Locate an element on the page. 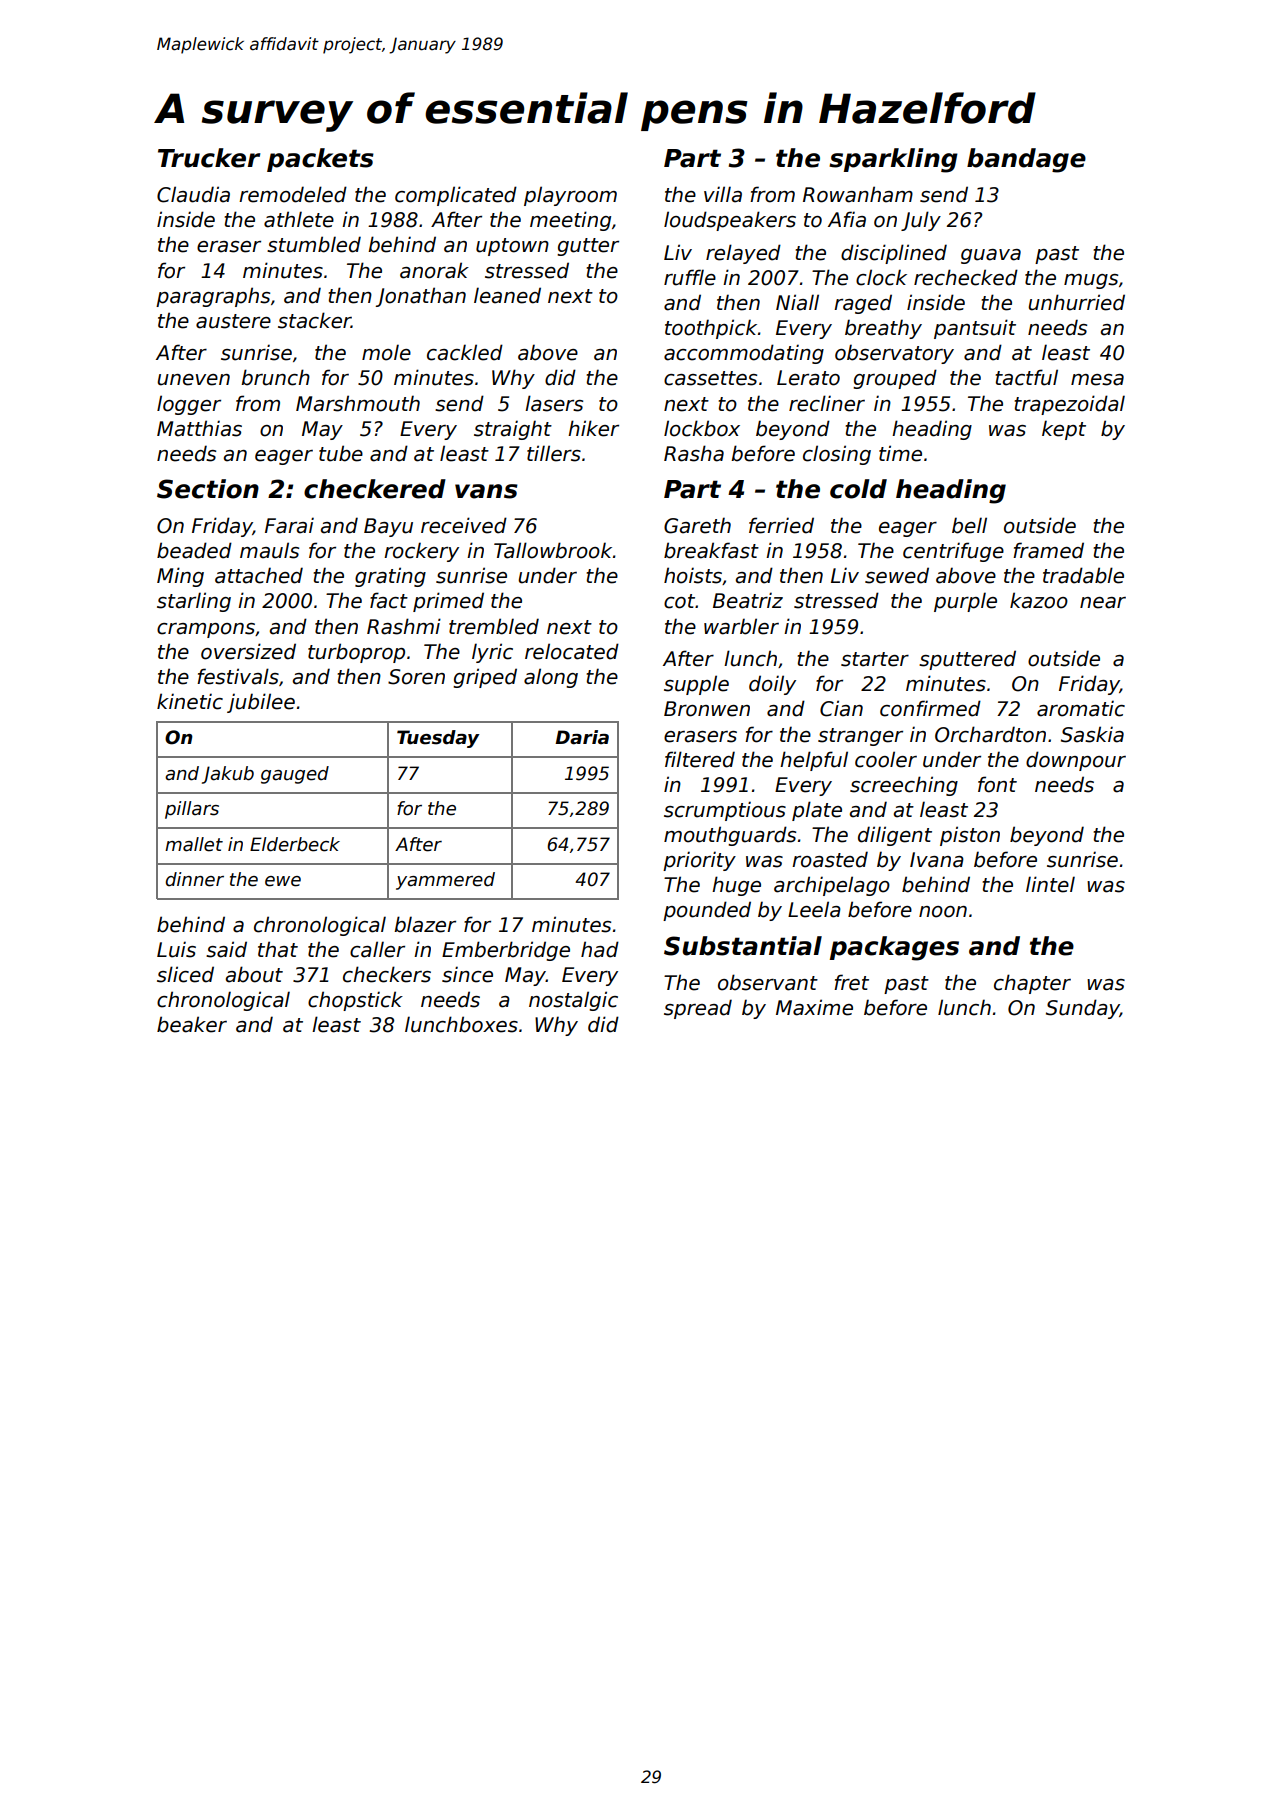 Image resolution: width=1282 pixels, height=1814 pixels. gauged is located at coordinates (295, 775).
